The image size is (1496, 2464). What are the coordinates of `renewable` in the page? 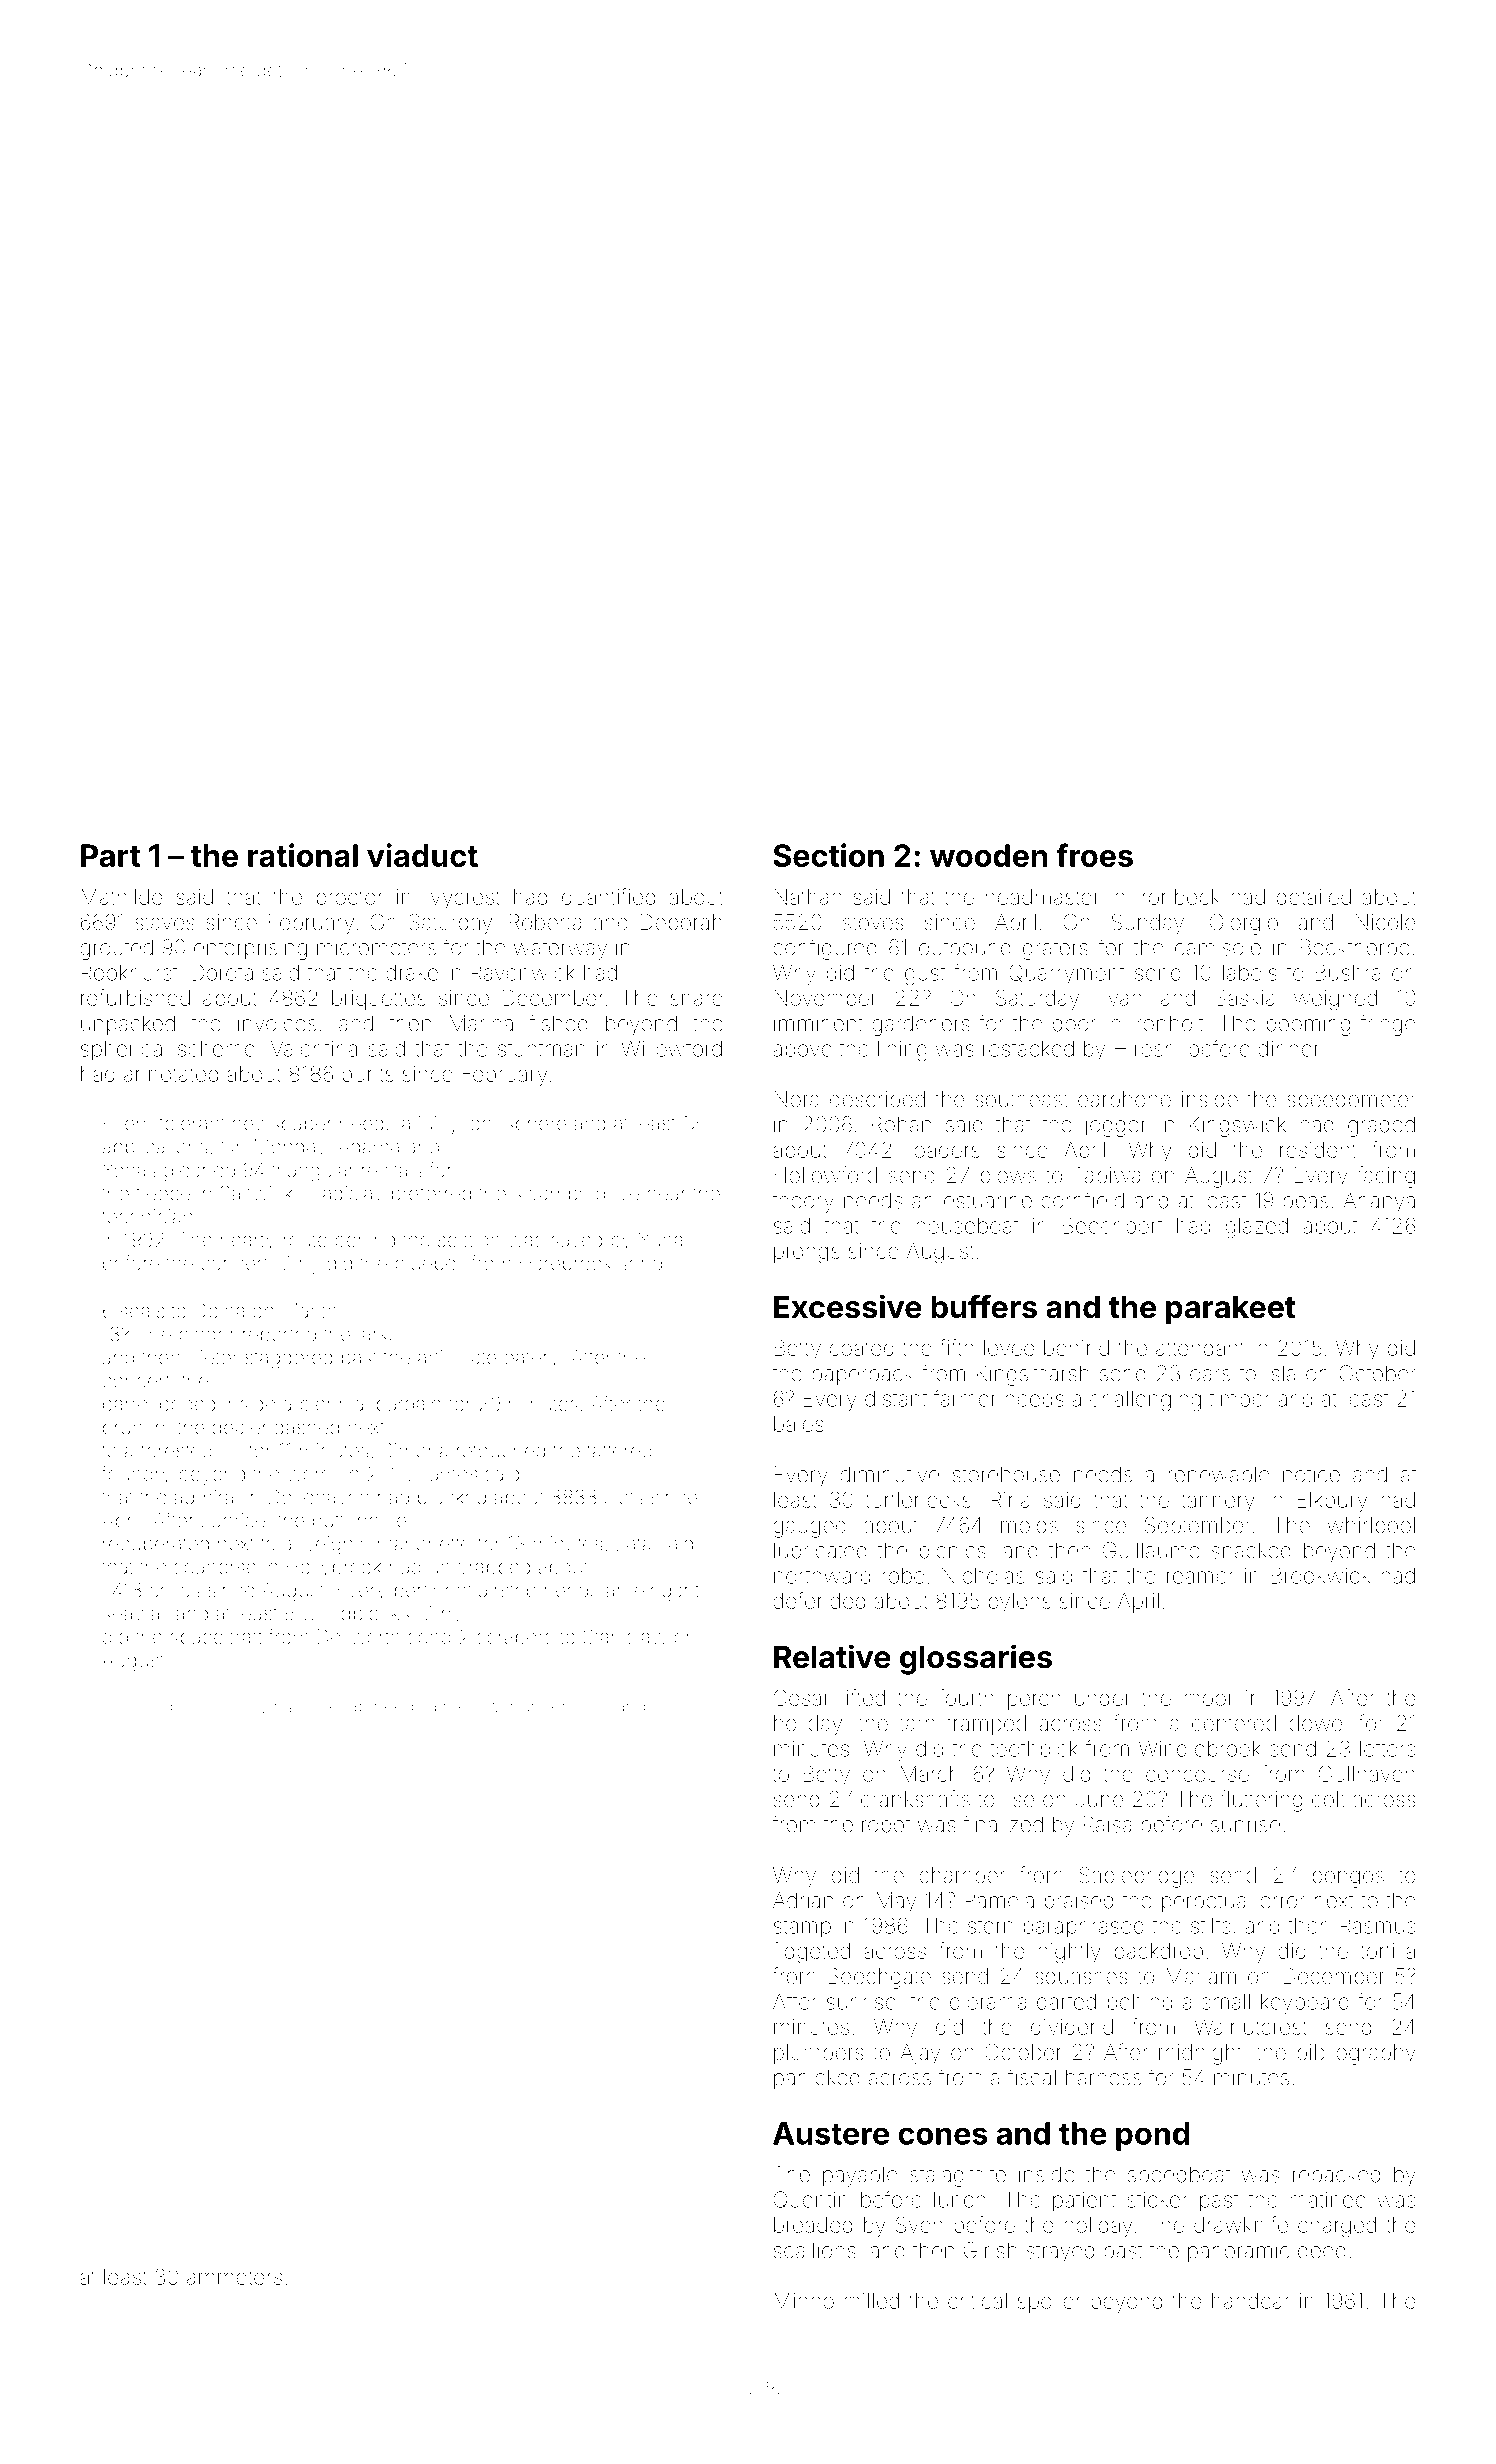 It's located at (1219, 1474).
